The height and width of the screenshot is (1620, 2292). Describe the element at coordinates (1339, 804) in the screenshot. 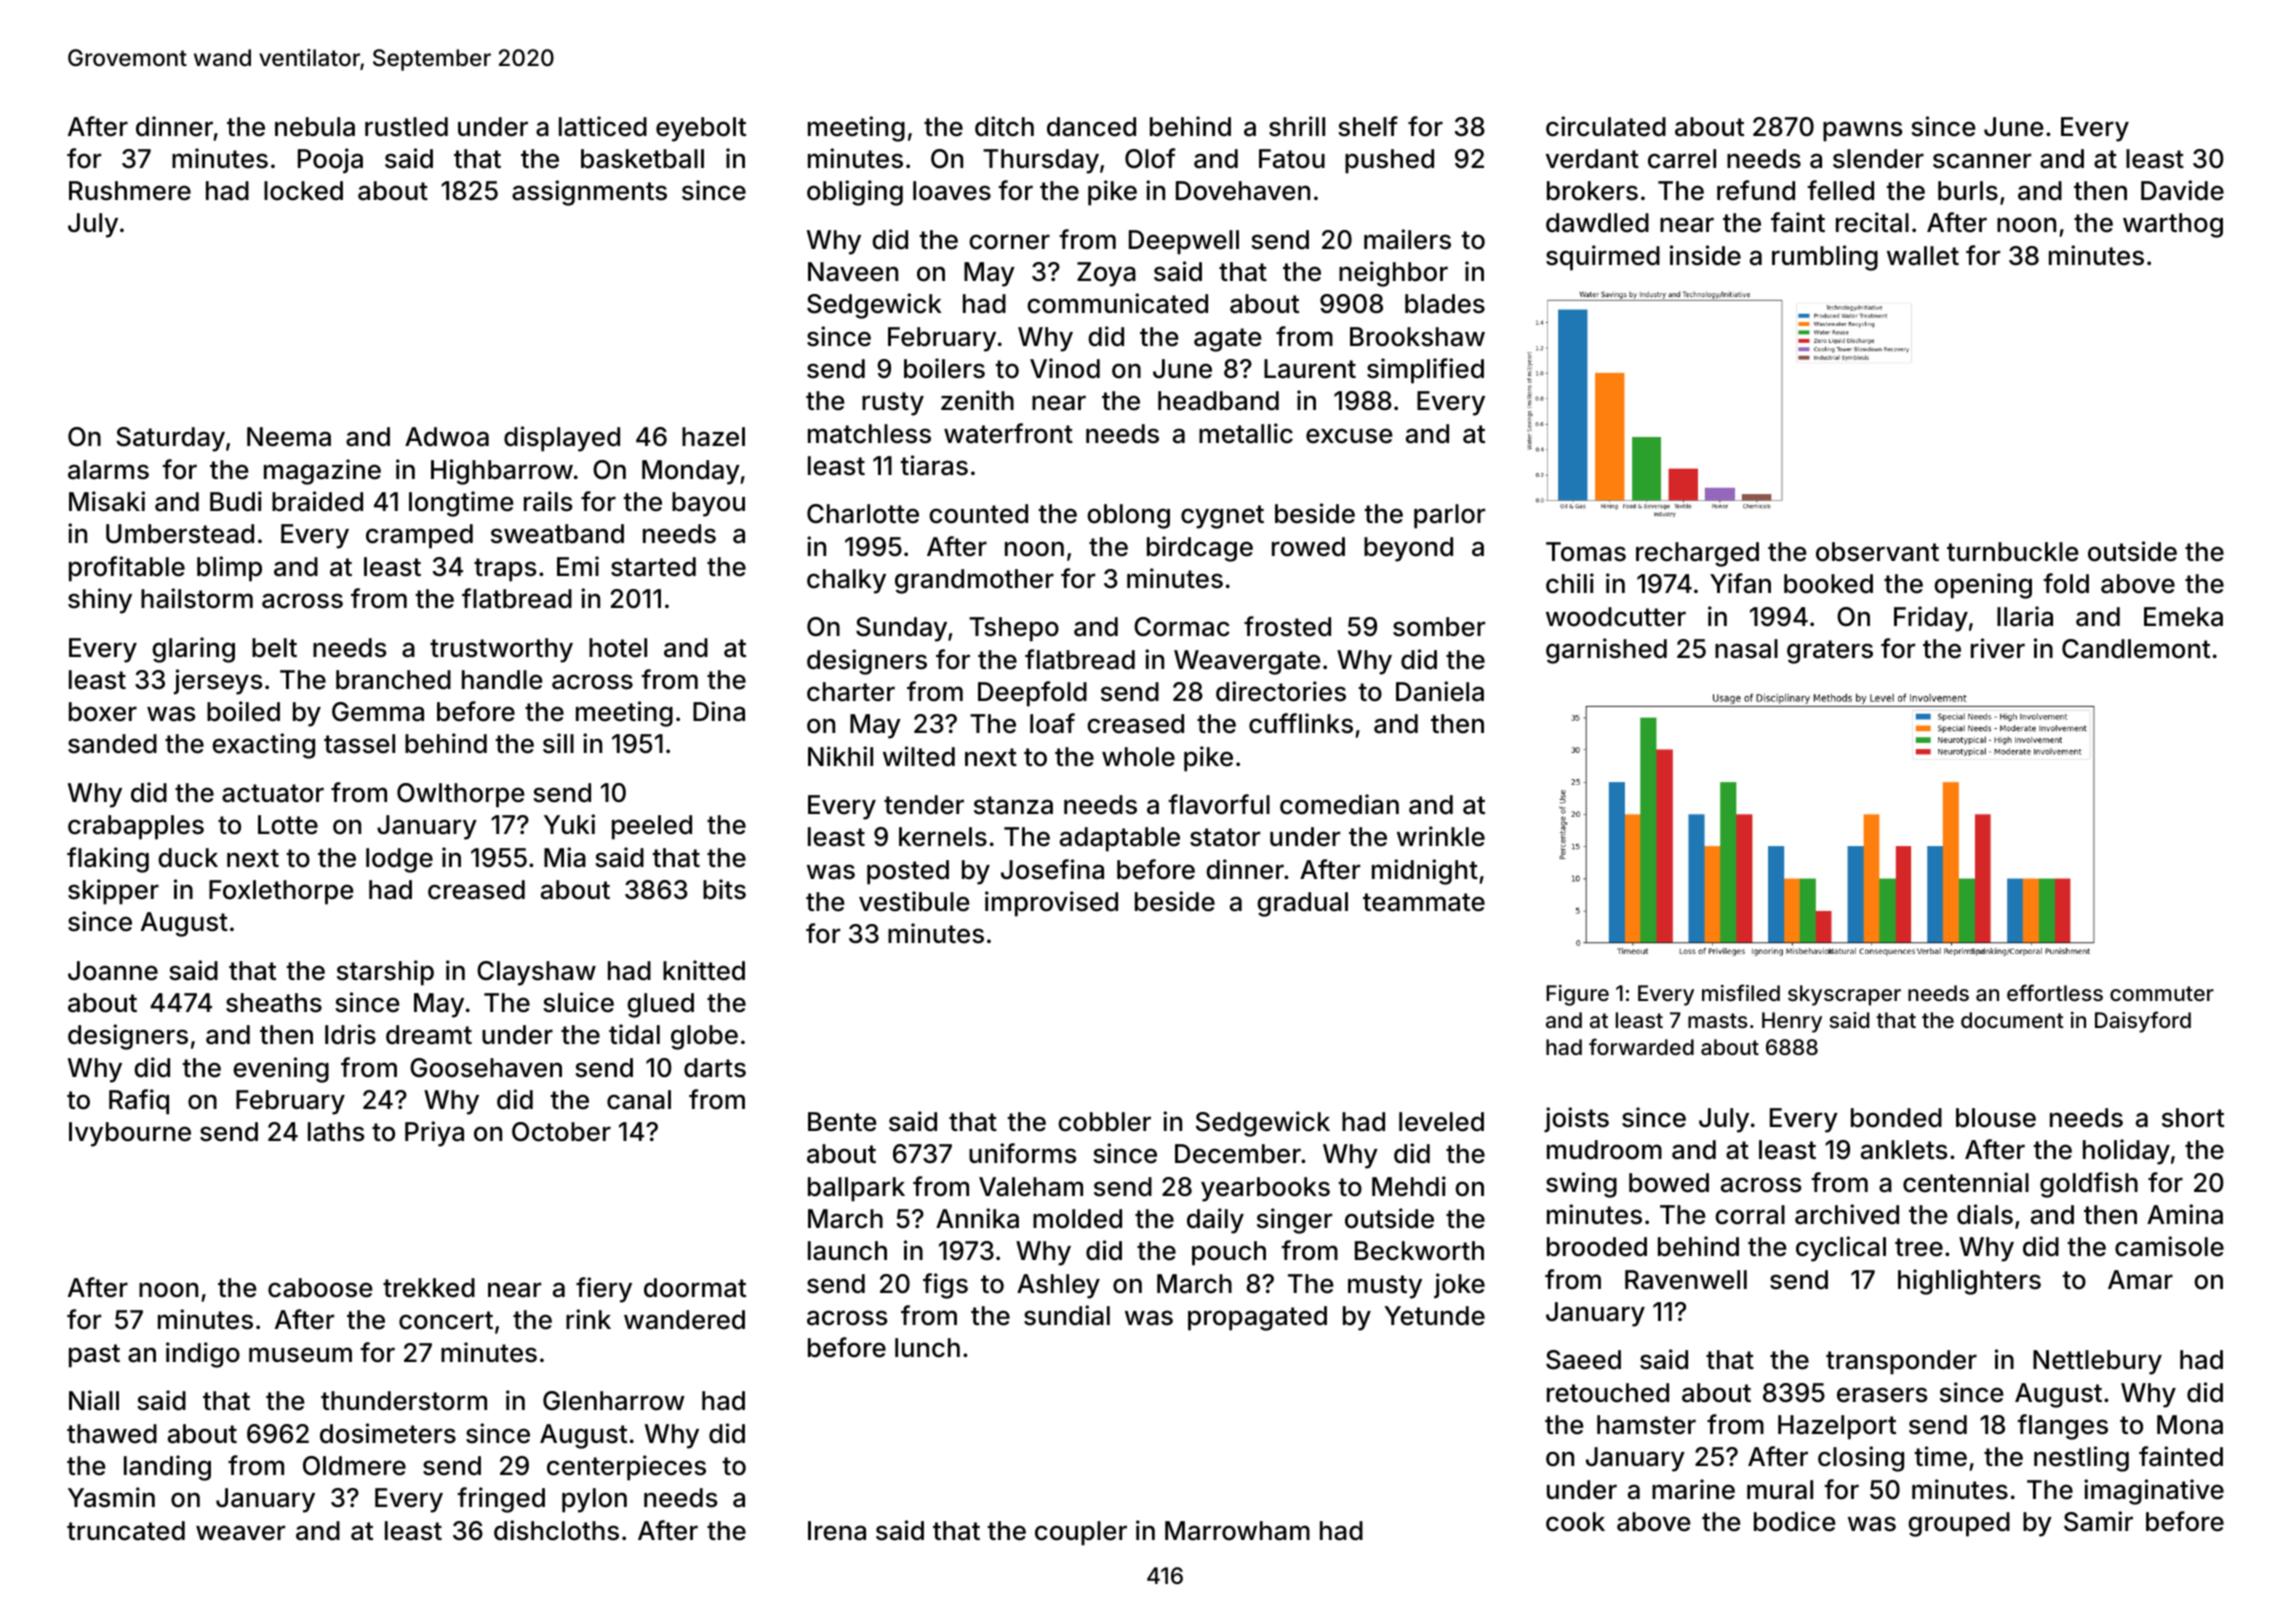

I see `comedian` at that location.
